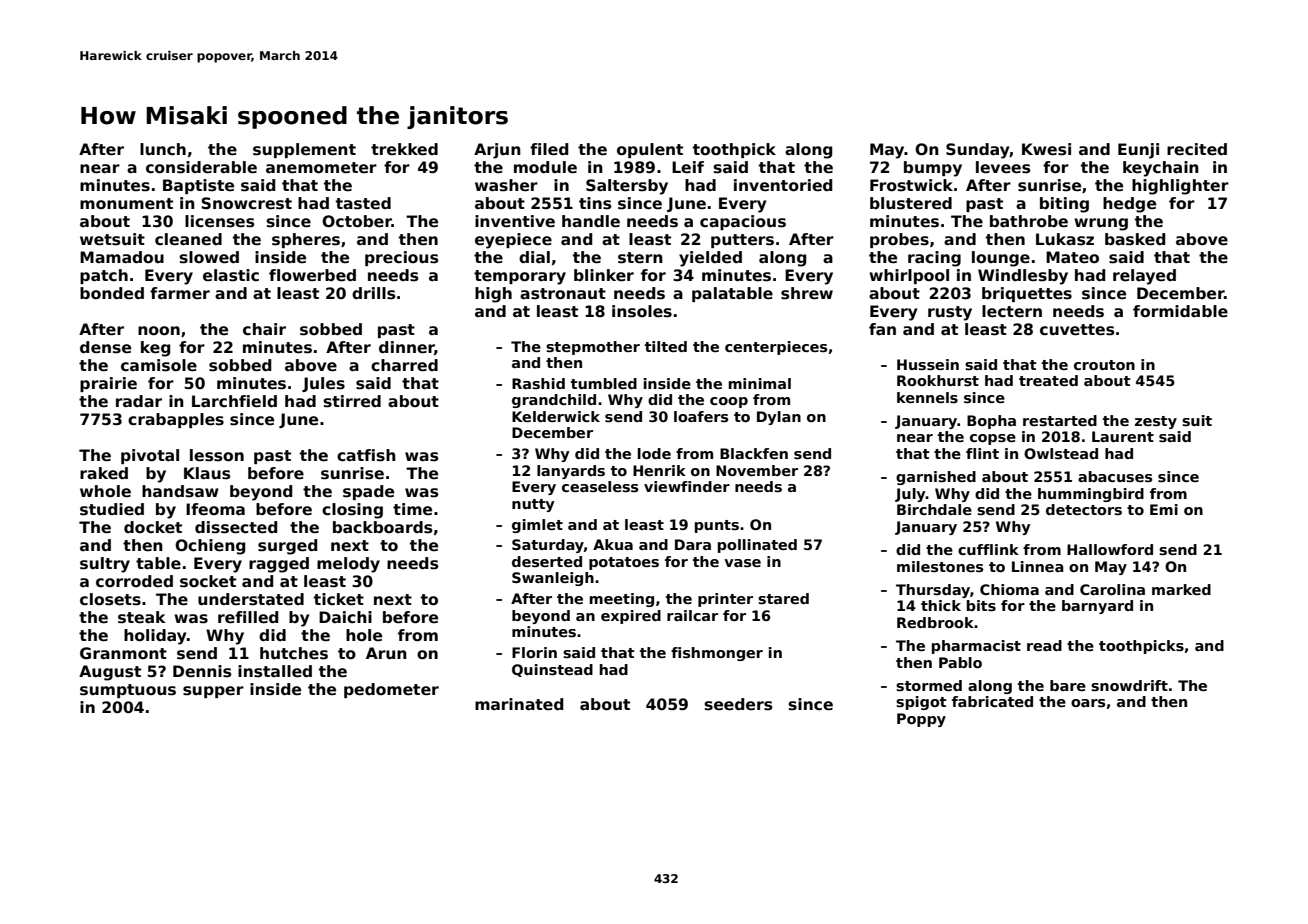 The image size is (1308, 924). What do you see at coordinates (1088, 703) in the screenshot?
I see `oars` at bounding box center [1088, 703].
